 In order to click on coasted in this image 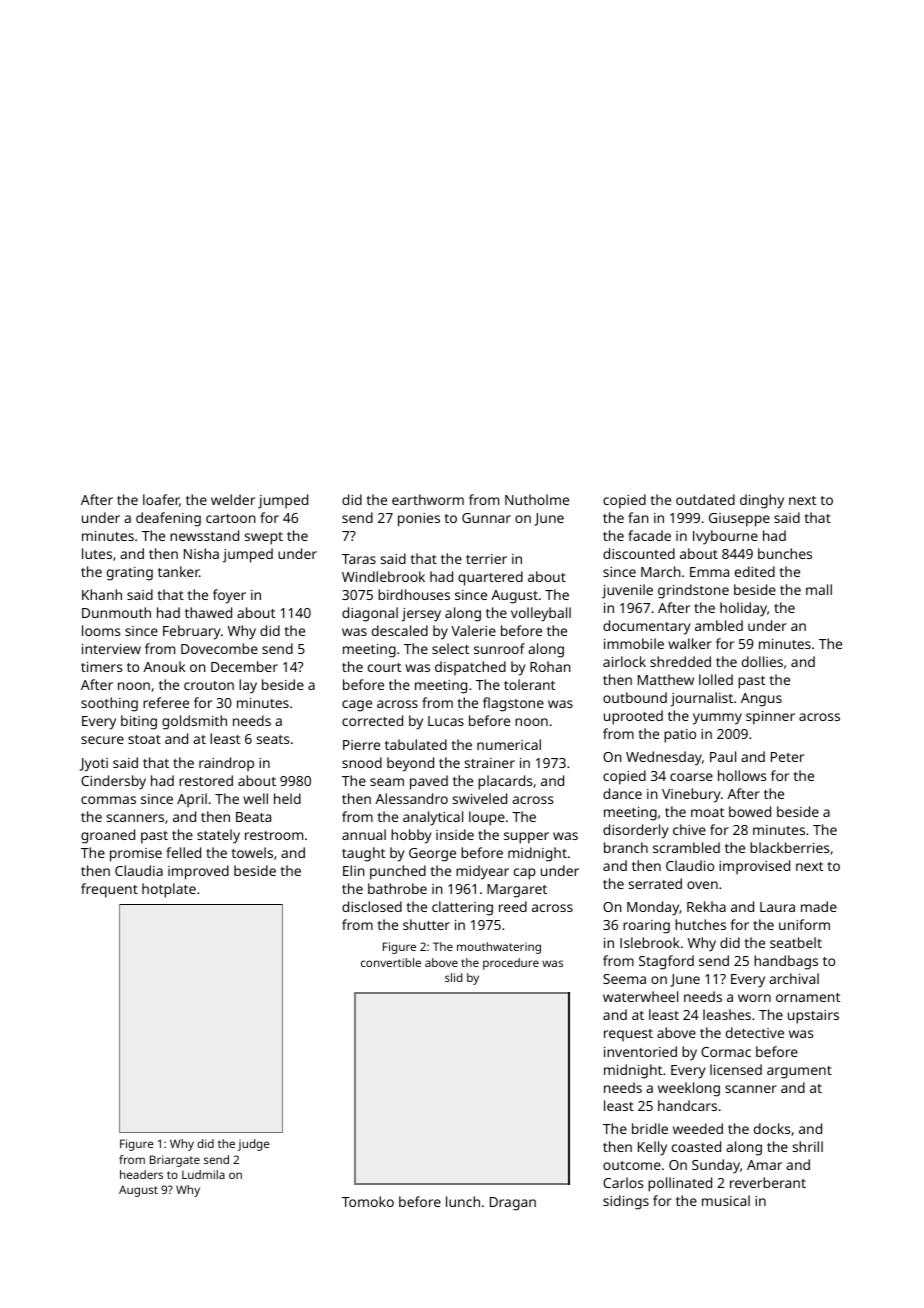, I will do `click(696, 1146)`.
